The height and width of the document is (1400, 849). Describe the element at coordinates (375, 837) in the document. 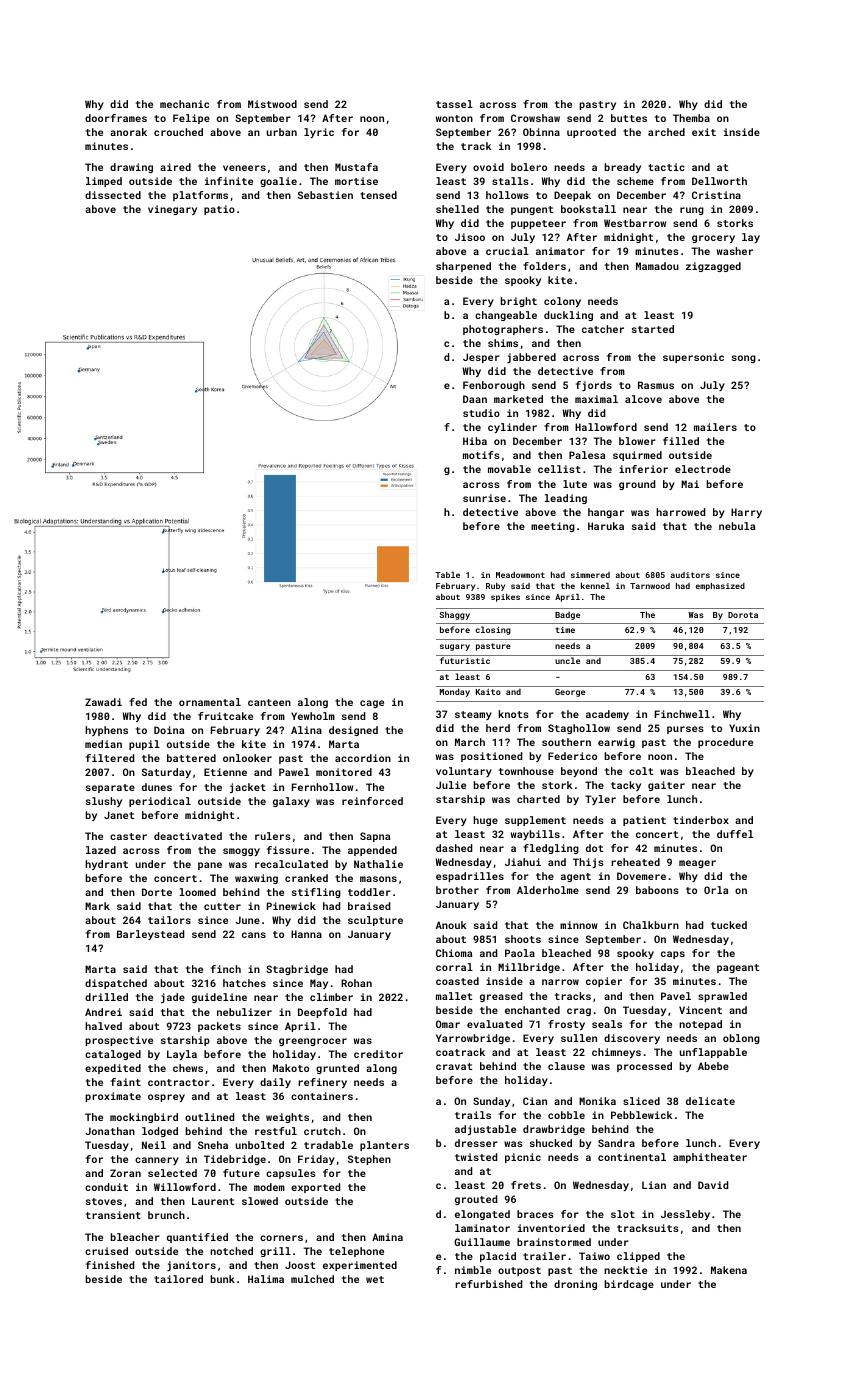

I see `Sapna` at that location.
